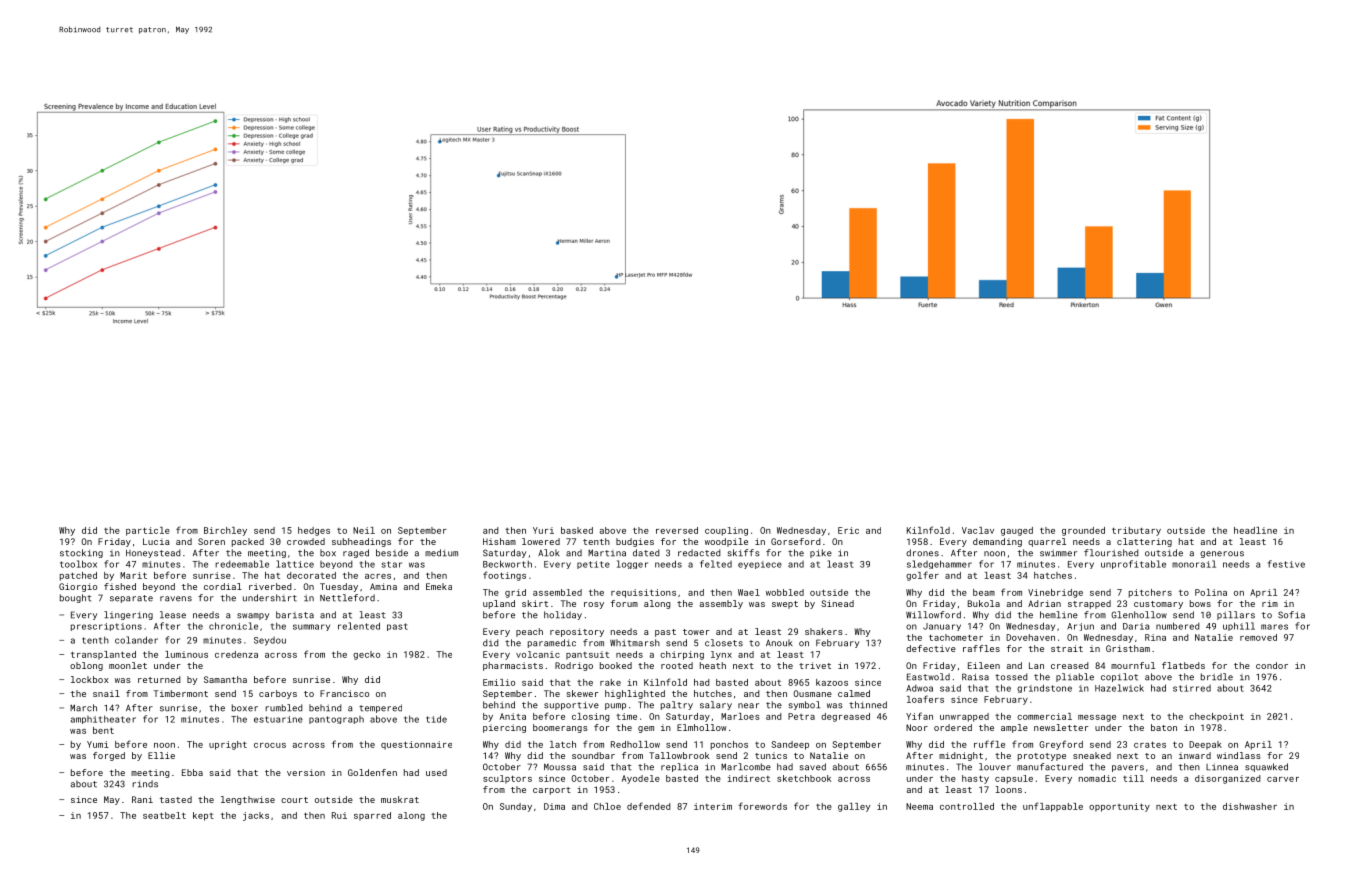  Describe the element at coordinates (347, 598) in the screenshot. I see `Nettleford` at that location.
